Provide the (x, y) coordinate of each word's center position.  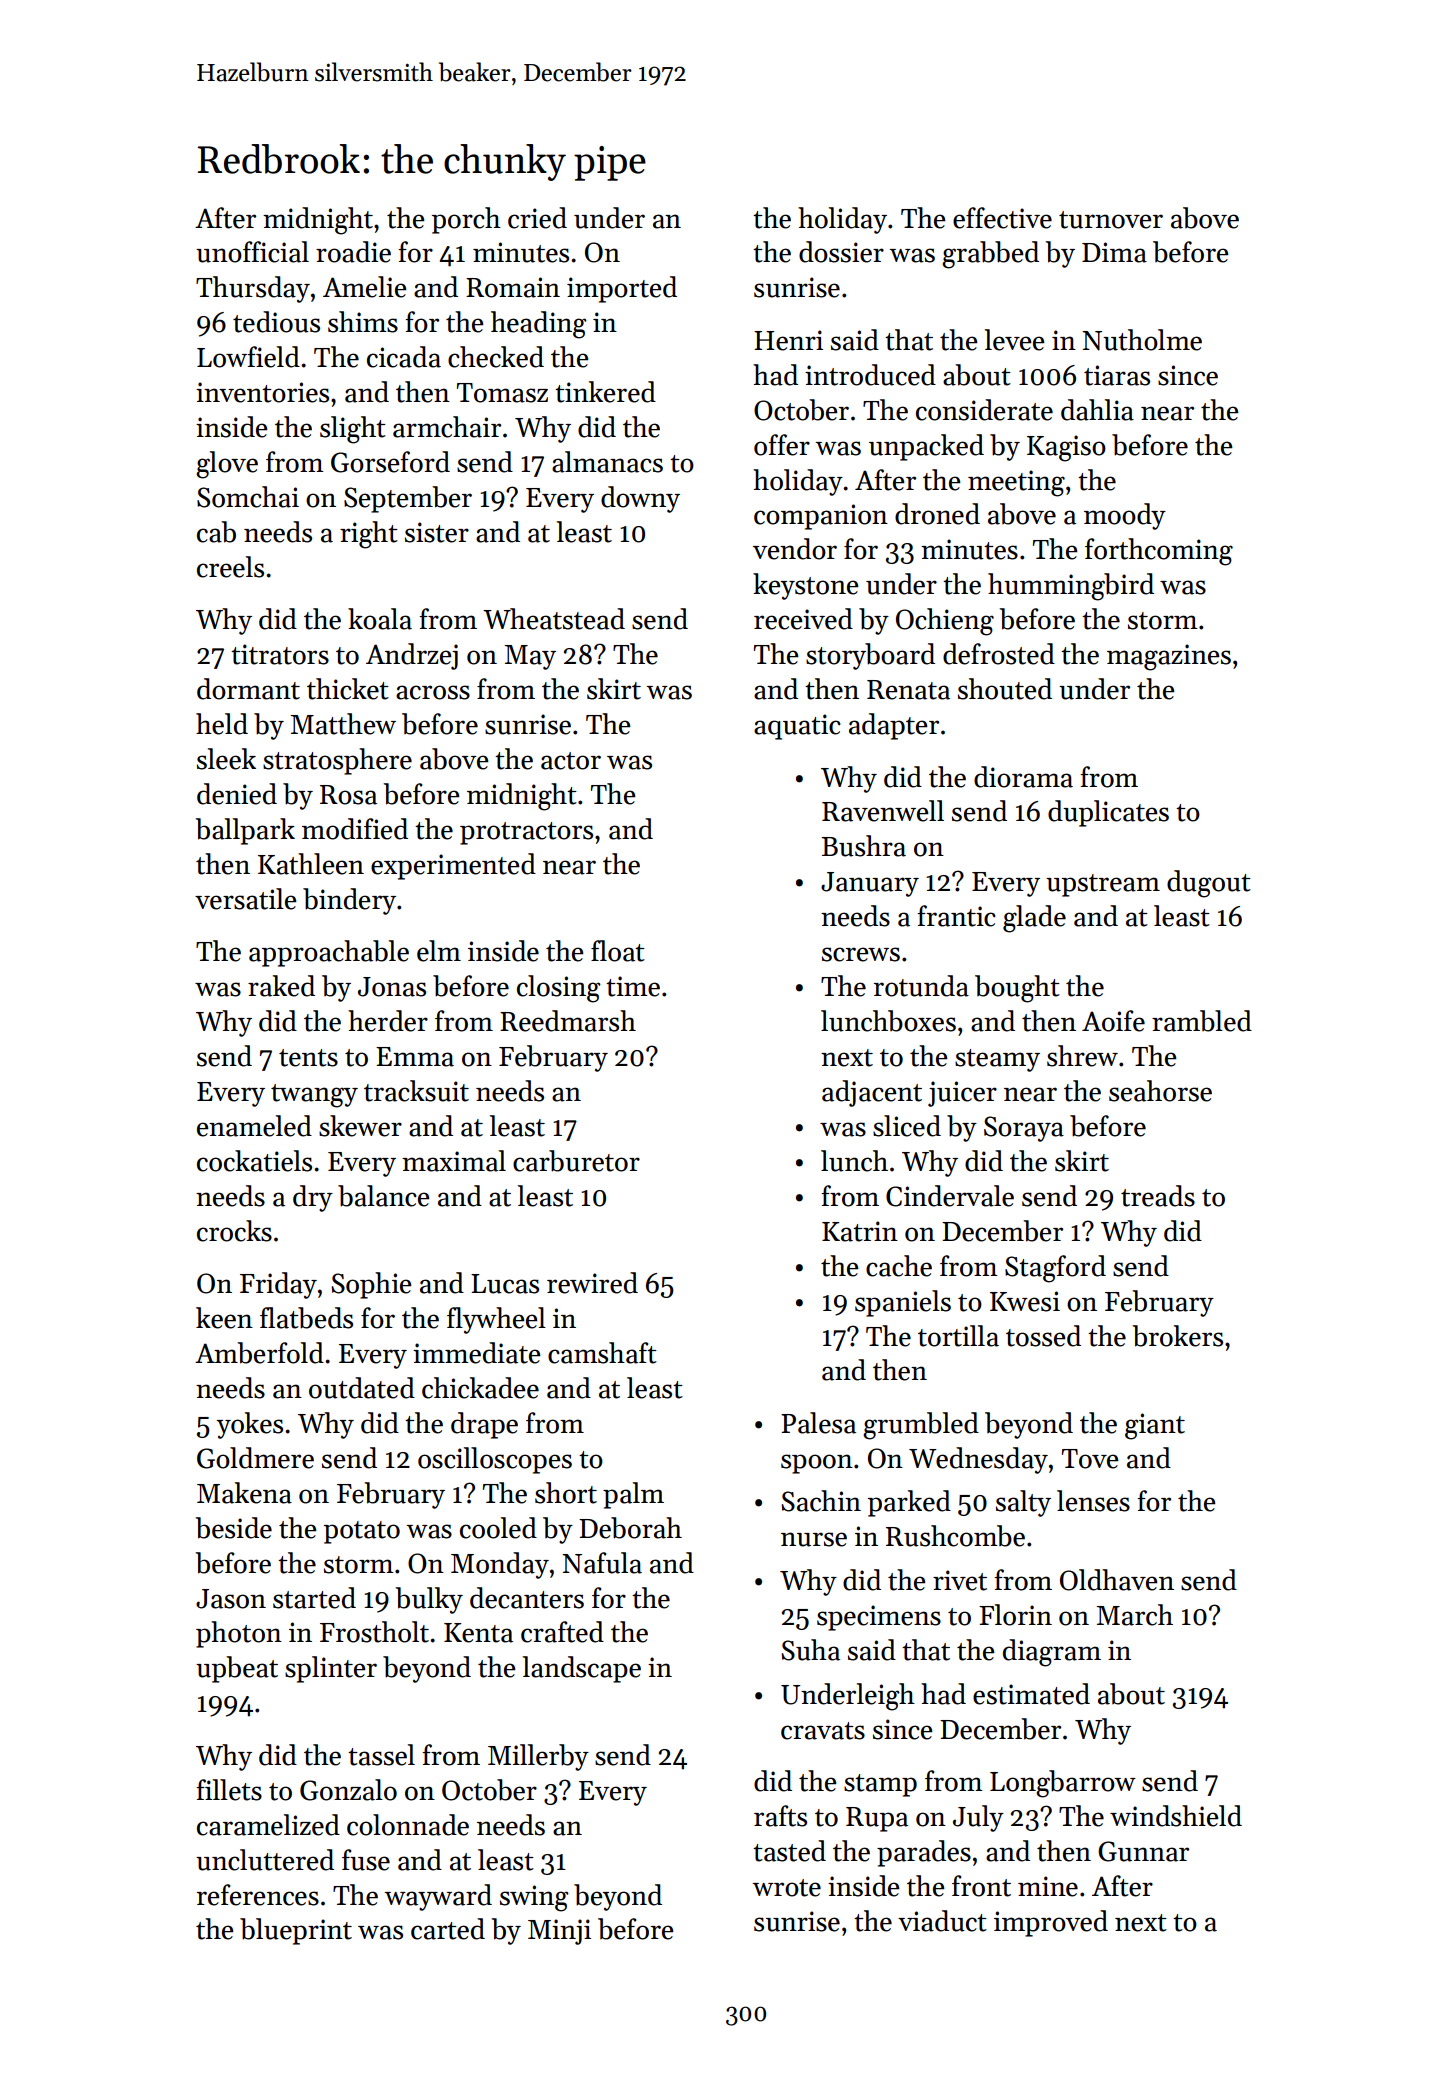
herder (388, 1021)
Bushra (863, 846)
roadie (353, 252)
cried (537, 218)
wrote (786, 1888)
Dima (1114, 252)
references (258, 1895)
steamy (997, 1060)
